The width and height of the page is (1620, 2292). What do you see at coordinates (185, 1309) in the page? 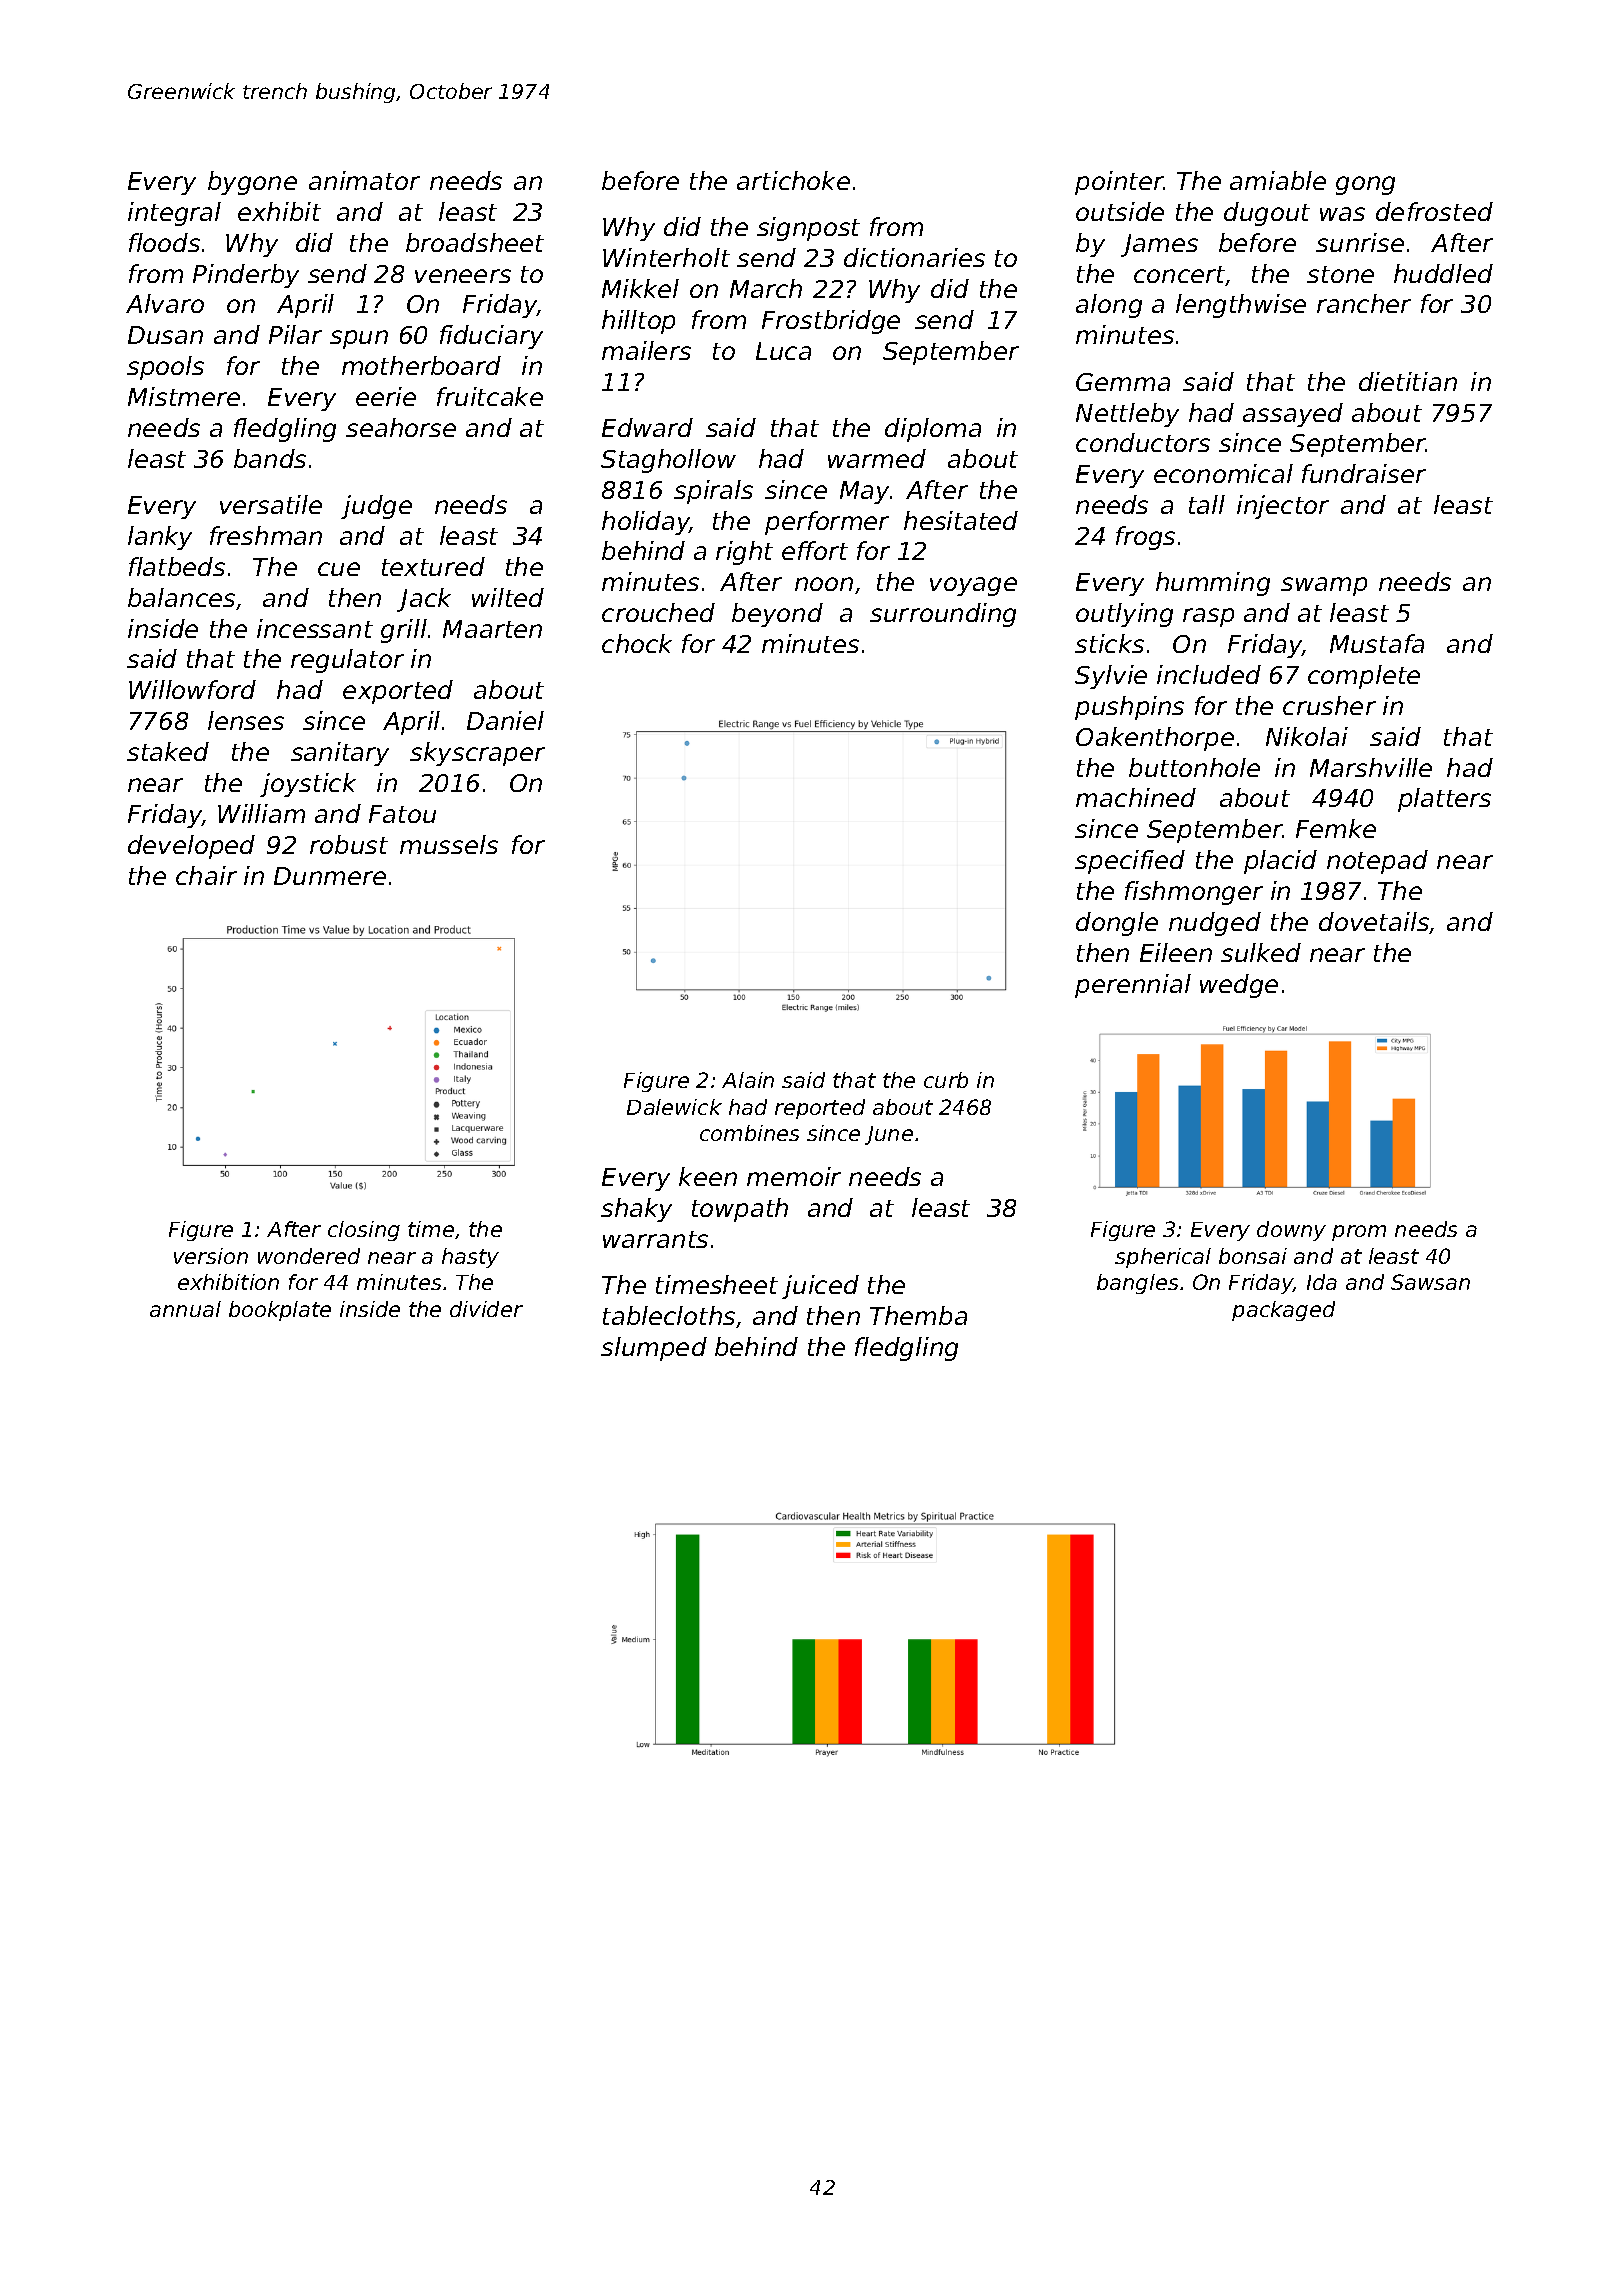
I see `annual` at bounding box center [185, 1309].
